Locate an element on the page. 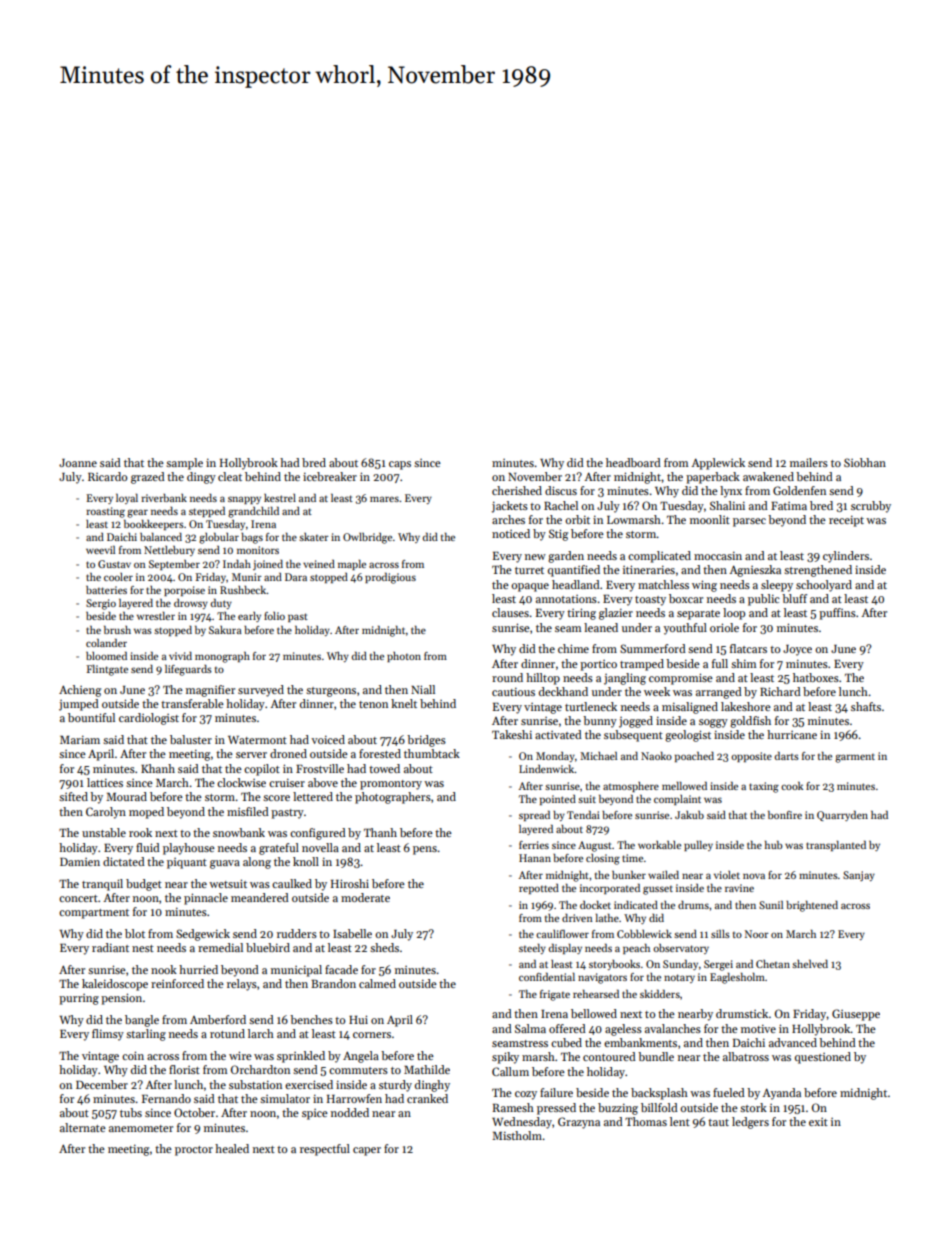  relays is located at coordinates (242, 985).
